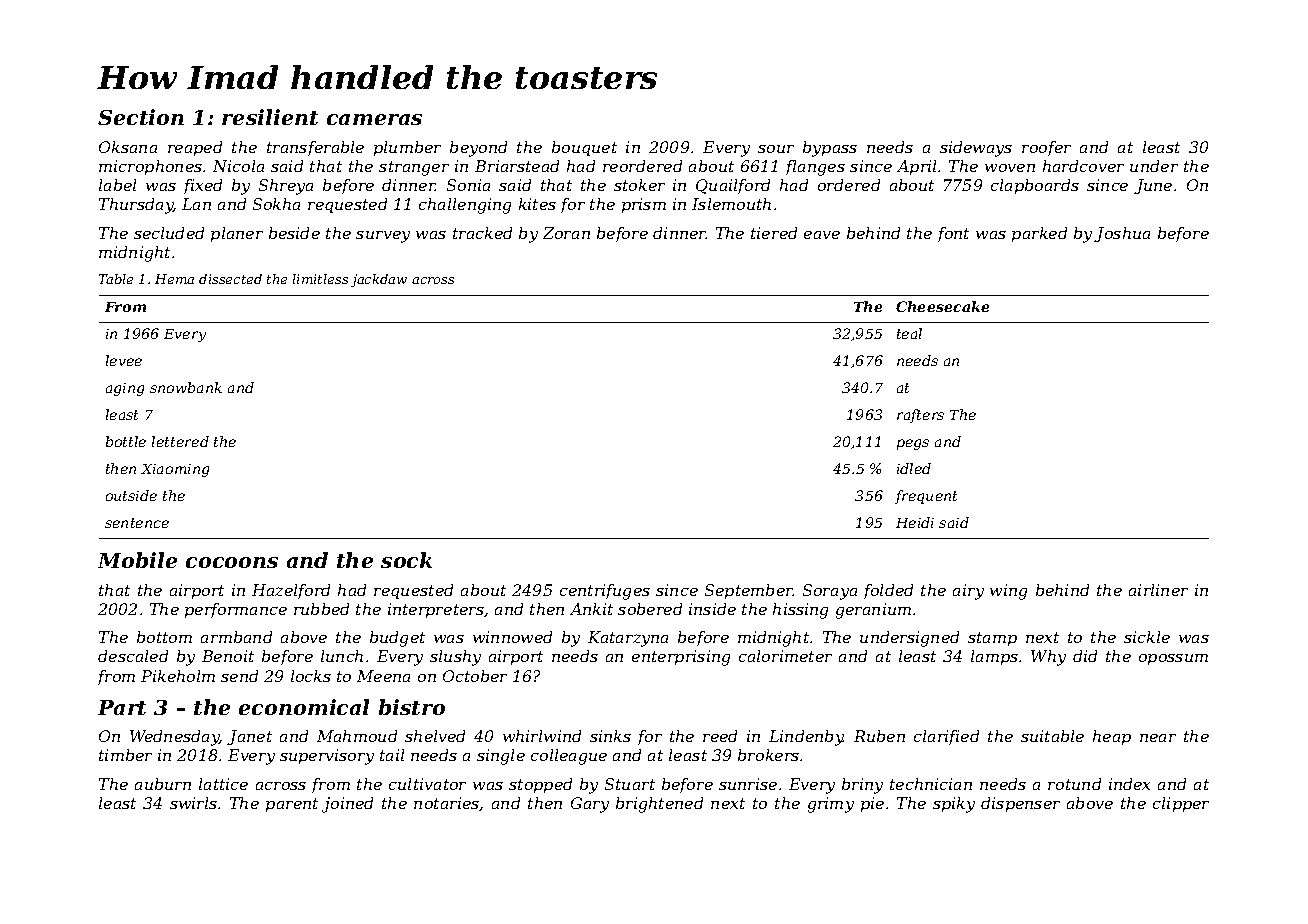 This screenshot has height=924, width=1308. I want to click on roofer, so click(1046, 148).
